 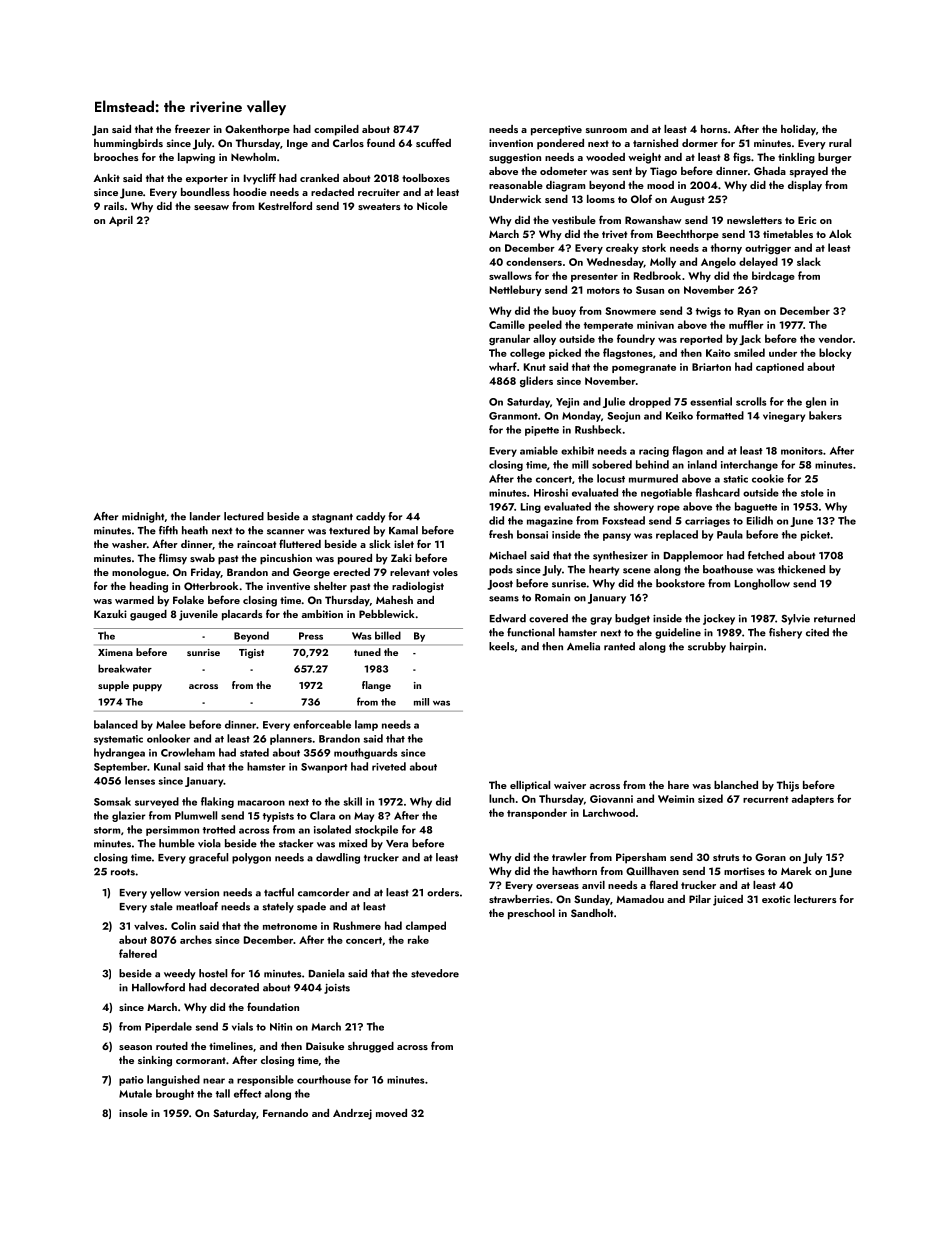 What do you see at coordinates (206, 573) in the screenshot?
I see `Friday` at bounding box center [206, 573].
